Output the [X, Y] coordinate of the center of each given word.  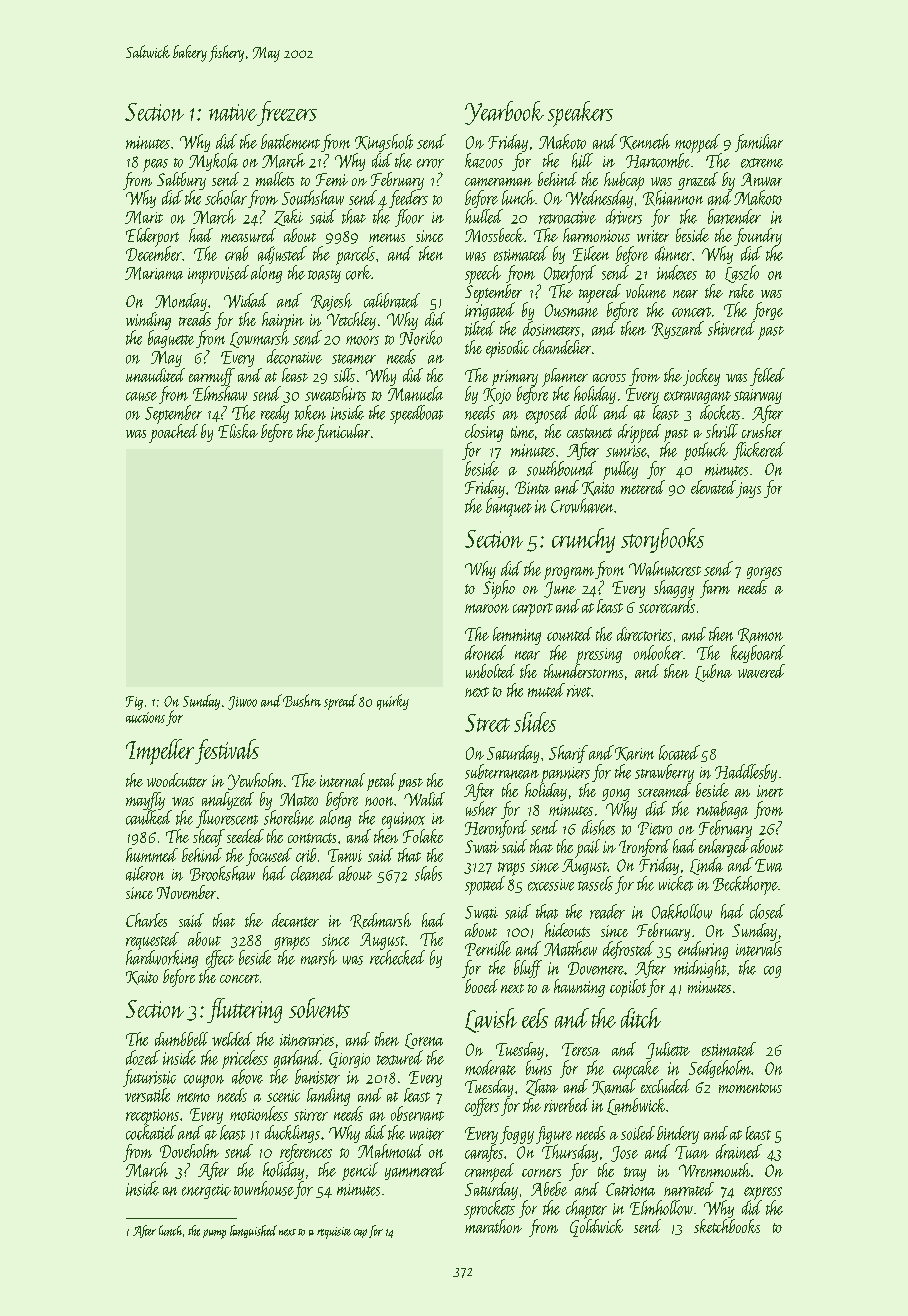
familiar [759, 143]
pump [214, 1234]
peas [155, 165]
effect [220, 959]
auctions [145, 717]
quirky [393, 702]
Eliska [238, 431]
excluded [665, 1086]
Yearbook [504, 113]
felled [767, 377]
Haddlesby [746, 773]
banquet [509, 507]
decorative [294, 356]
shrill [722, 431]
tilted [480, 328]
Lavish [491, 1020]
